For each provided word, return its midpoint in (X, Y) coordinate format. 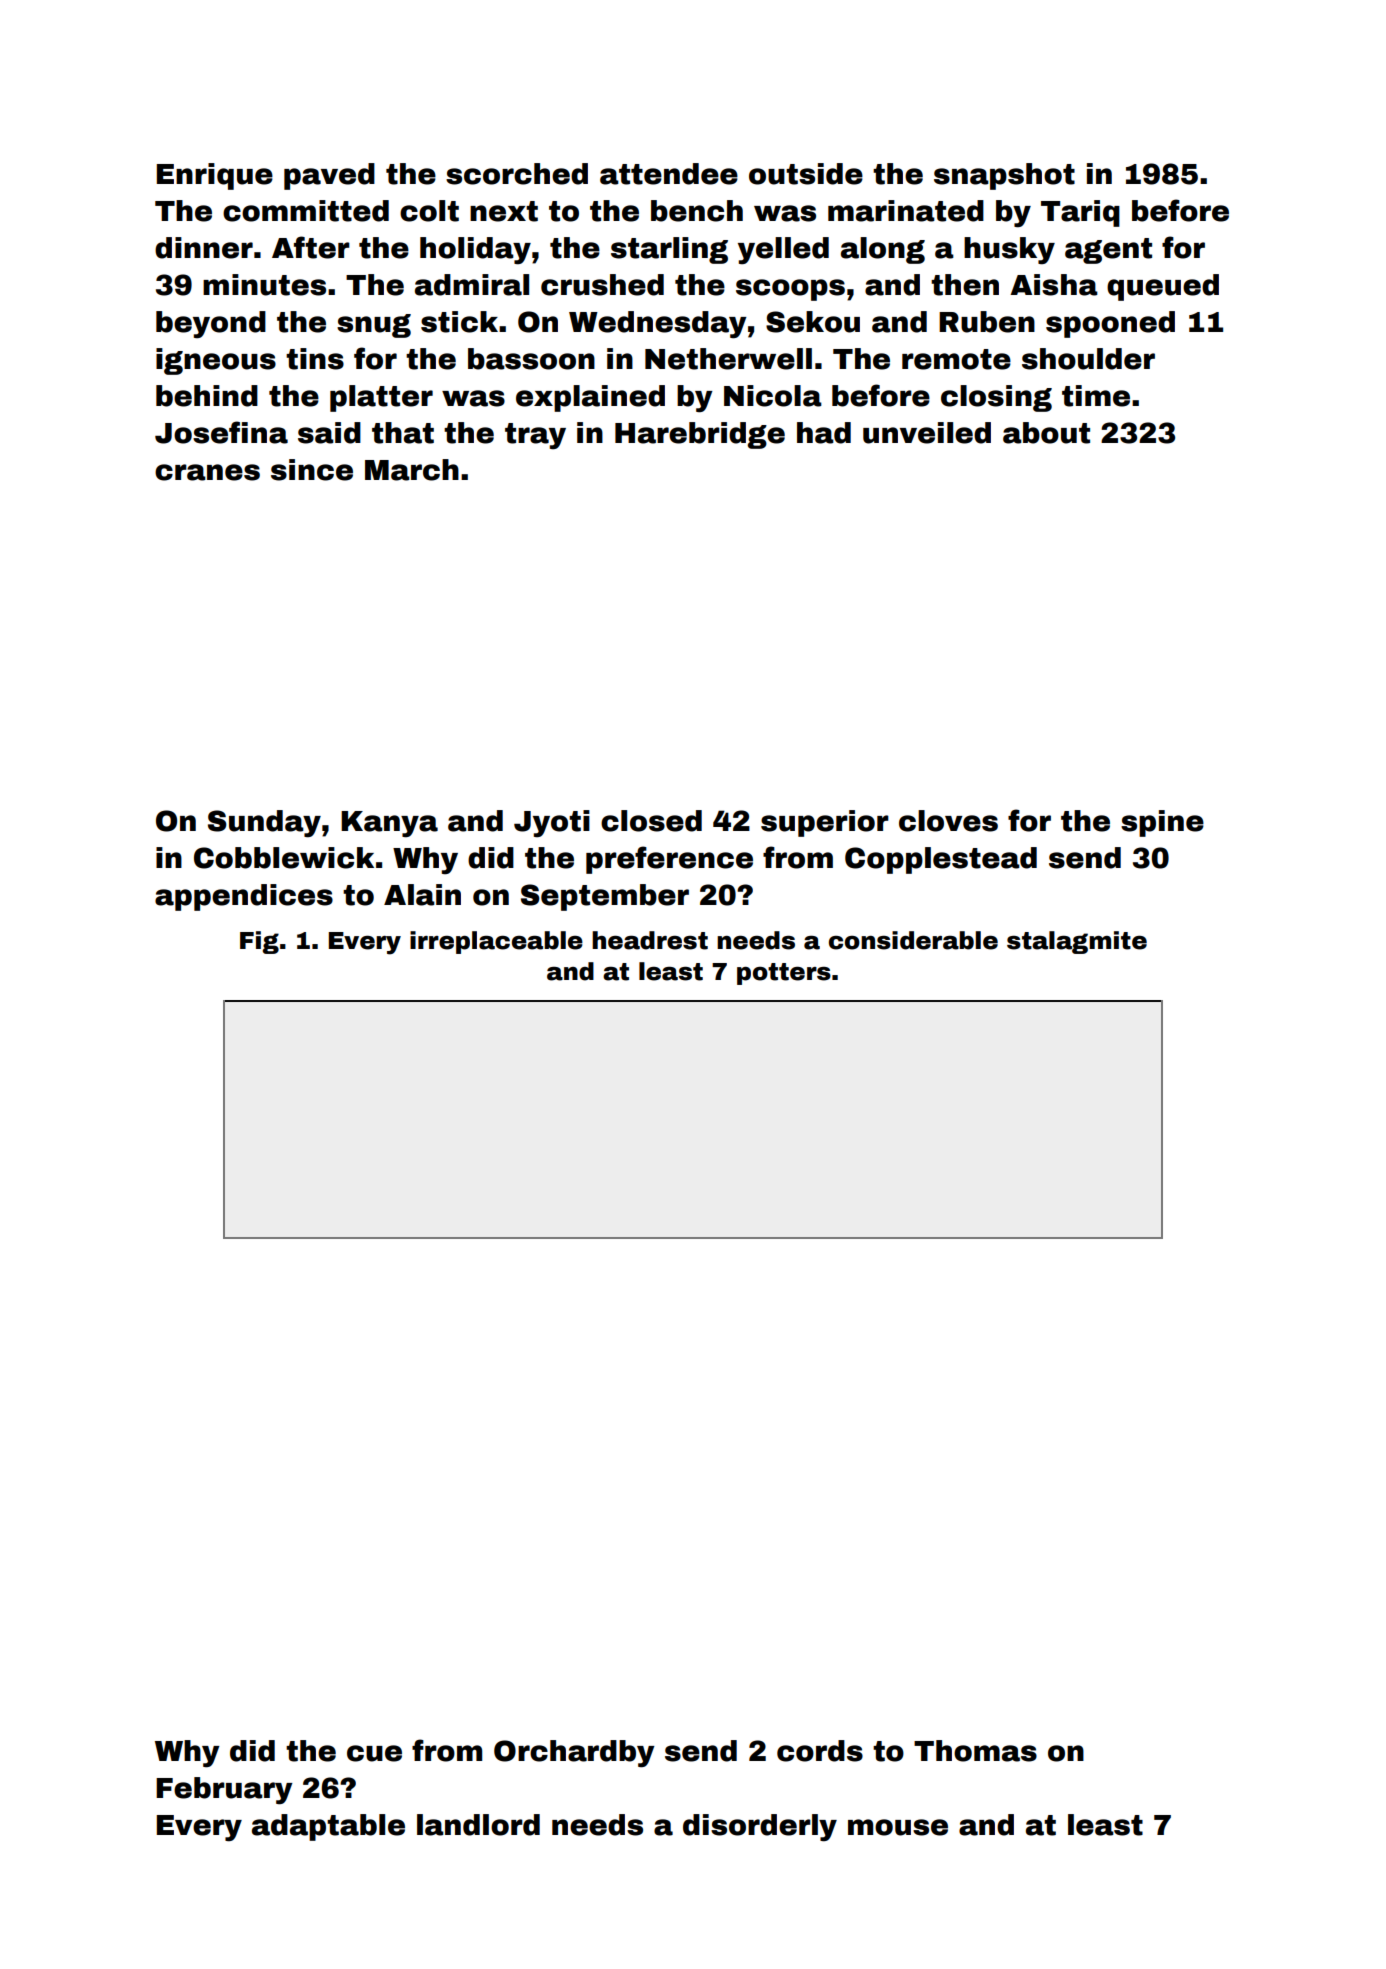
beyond (211, 324)
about (1046, 433)
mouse (898, 1827)
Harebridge (700, 435)
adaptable (328, 1827)
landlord (478, 1825)
